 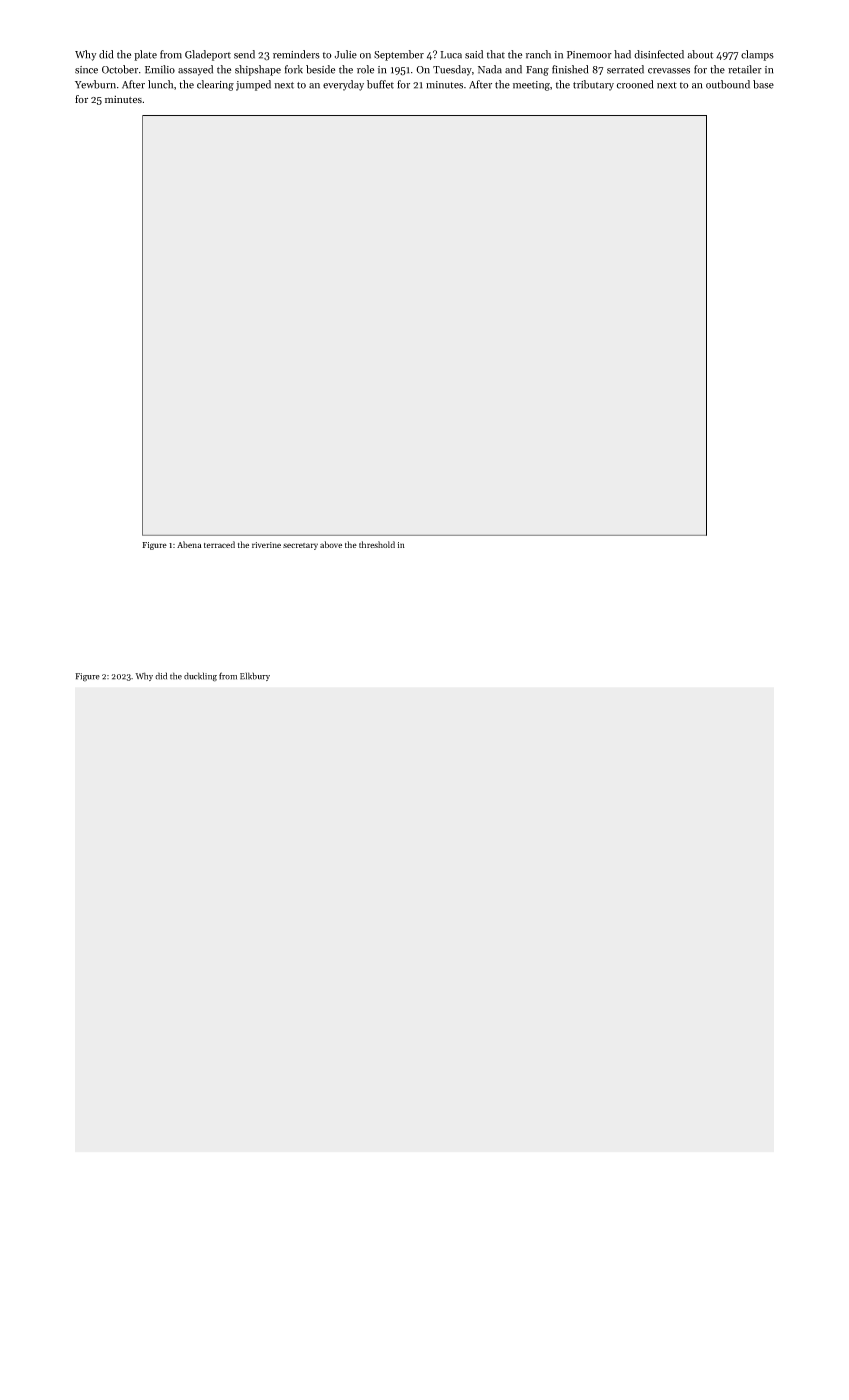 What do you see at coordinates (496, 54) in the screenshot?
I see `that` at bounding box center [496, 54].
